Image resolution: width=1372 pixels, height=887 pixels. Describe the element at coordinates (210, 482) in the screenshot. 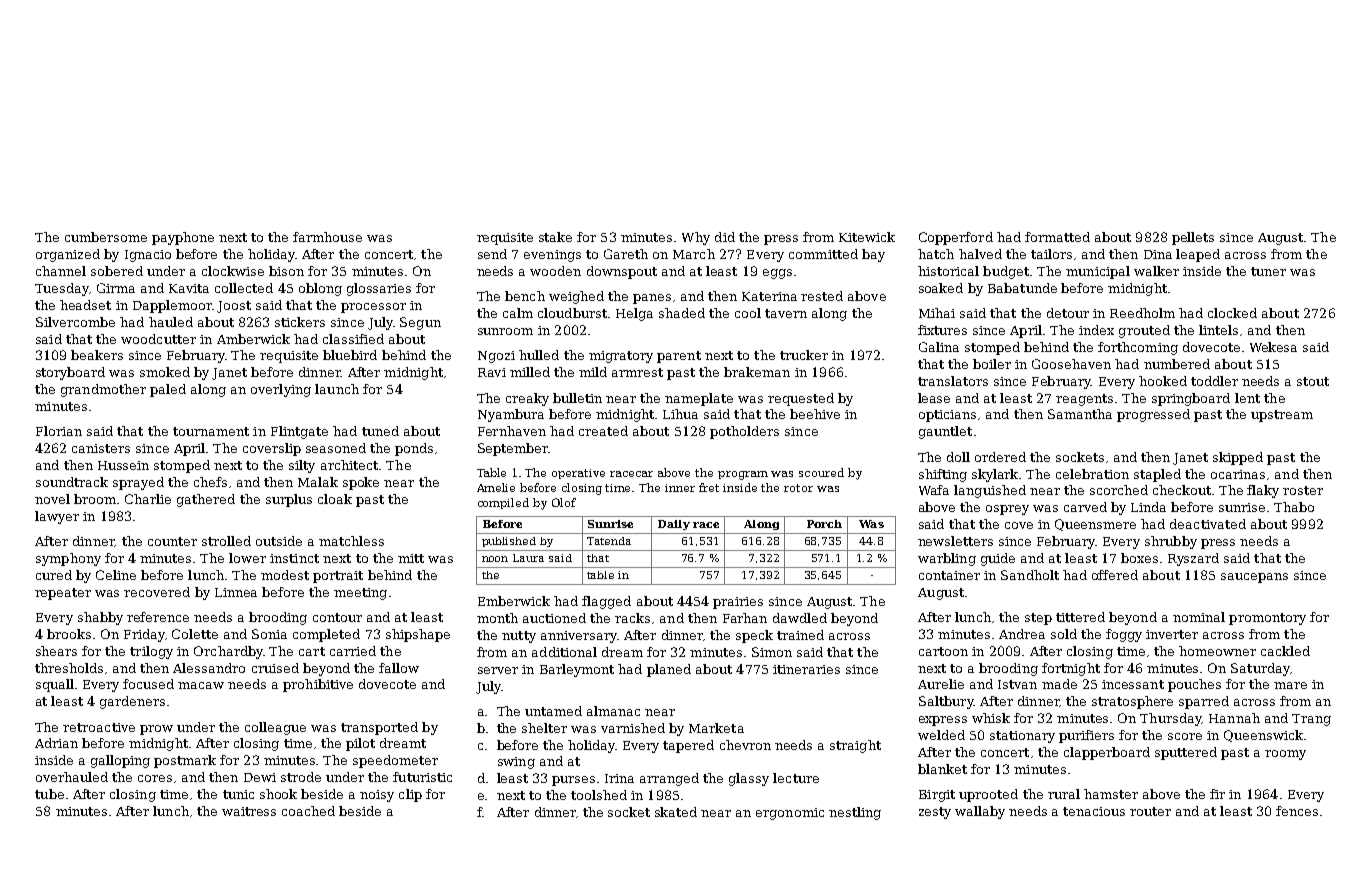

I see `chefs` at that location.
